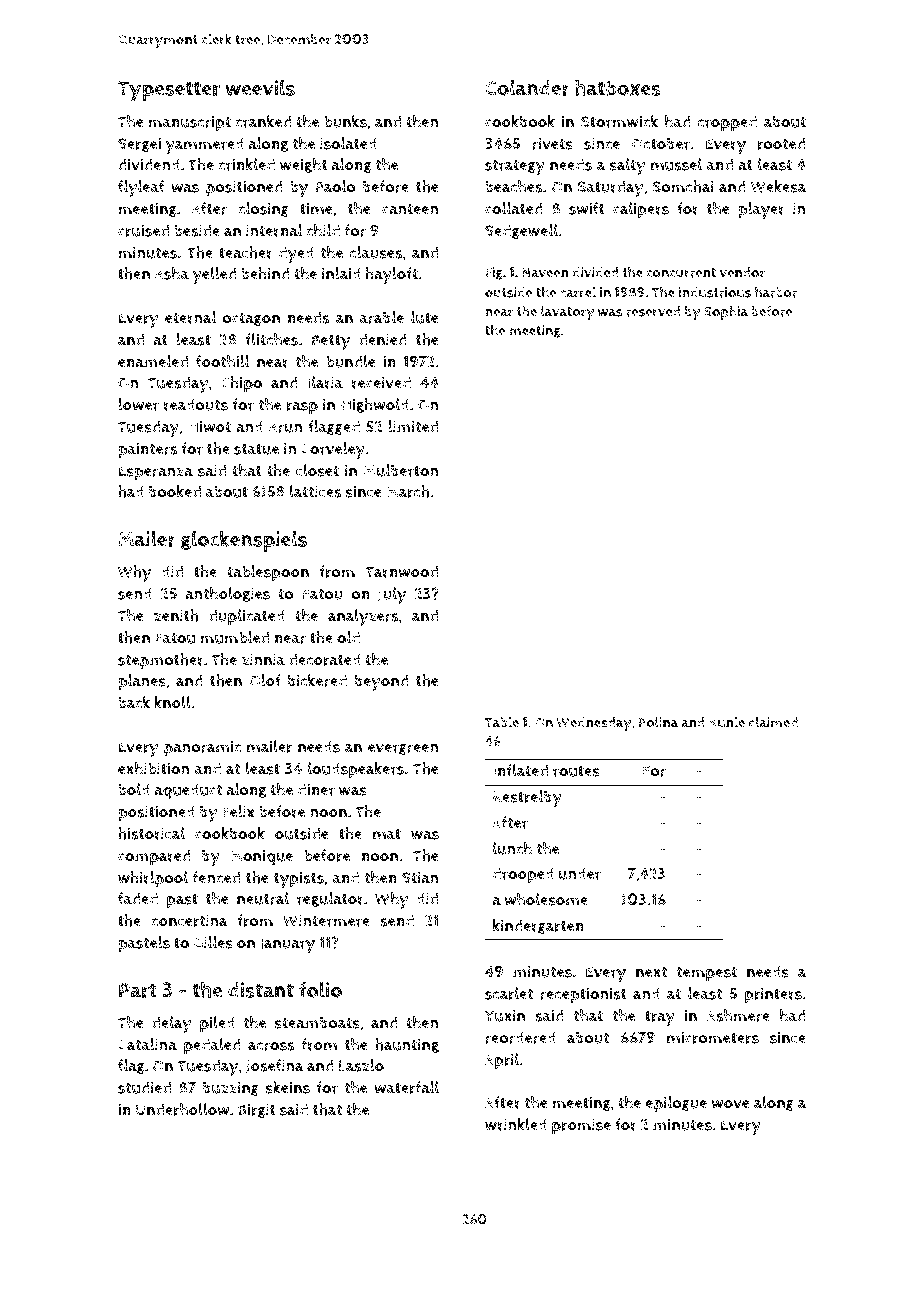 Image resolution: width=924 pixels, height=1311 pixels. What do you see at coordinates (263, 898) in the page?
I see `neutral` at bounding box center [263, 898].
